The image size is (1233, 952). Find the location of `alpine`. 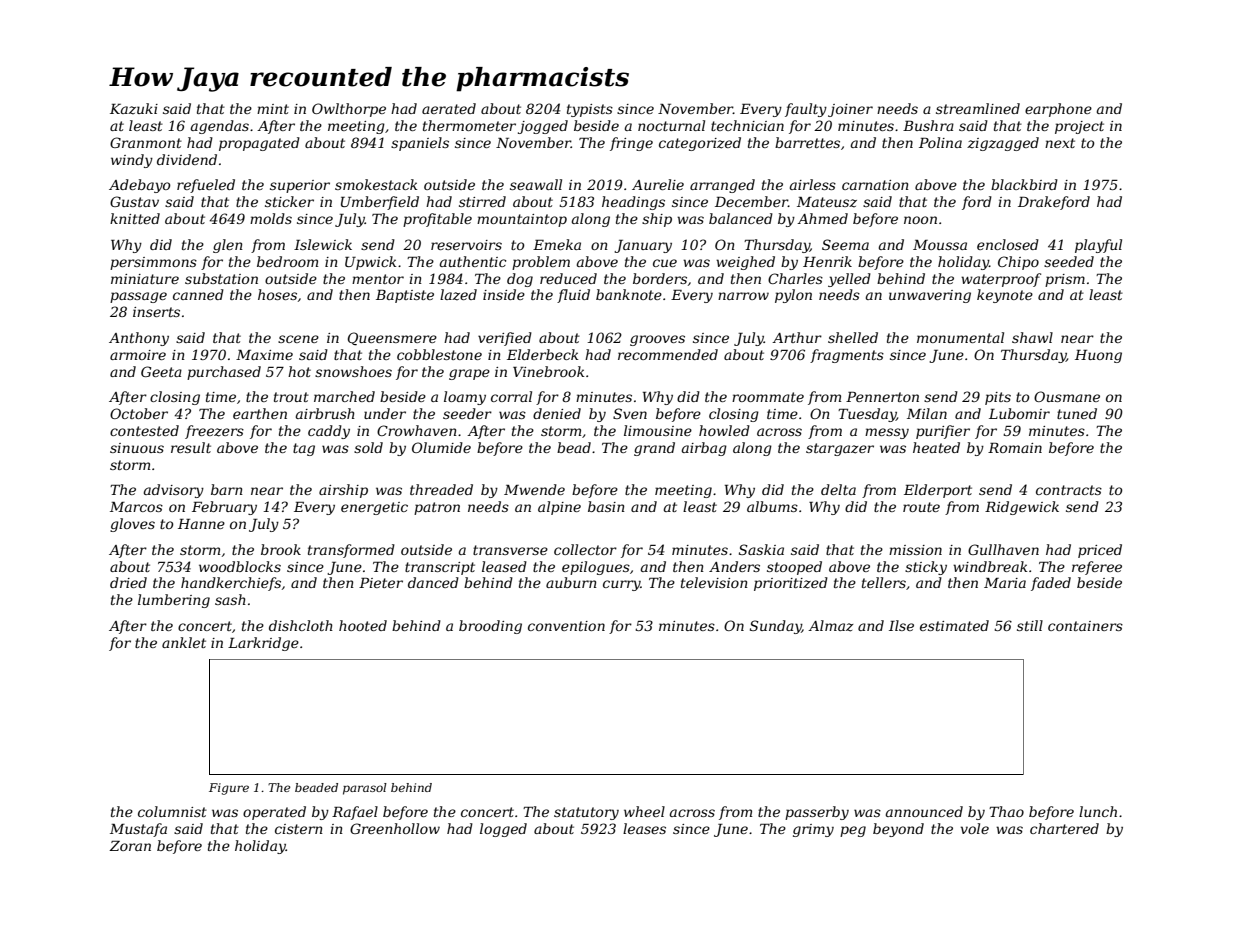

alpine is located at coordinates (559, 508).
